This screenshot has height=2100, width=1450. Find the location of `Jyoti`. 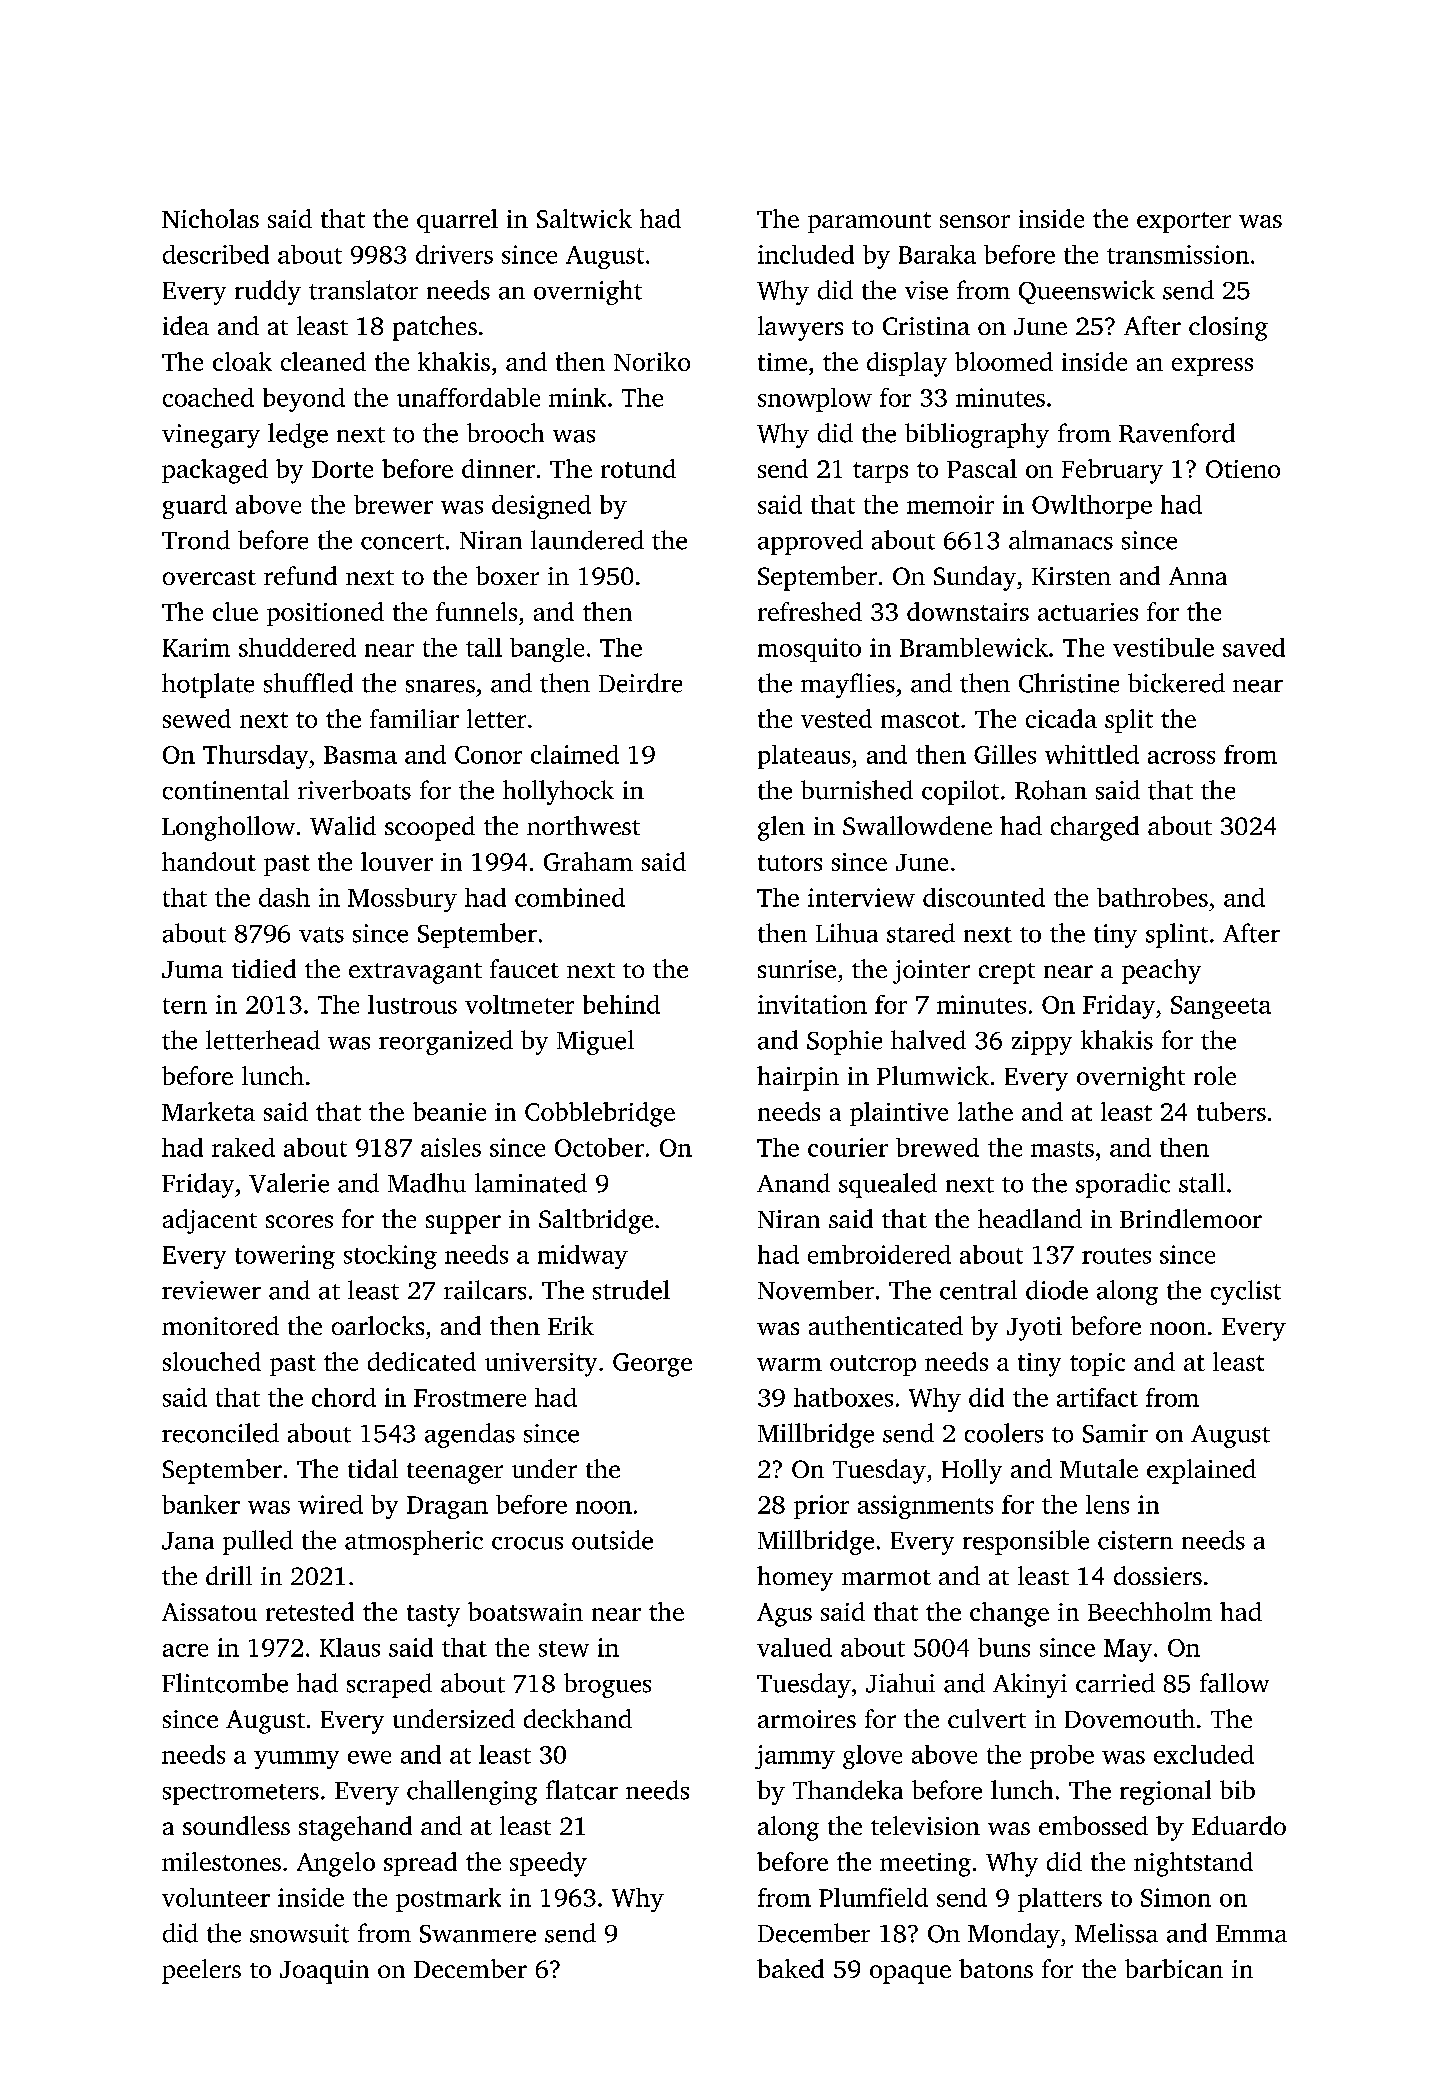

Jyoti is located at coordinates (1034, 1329).
